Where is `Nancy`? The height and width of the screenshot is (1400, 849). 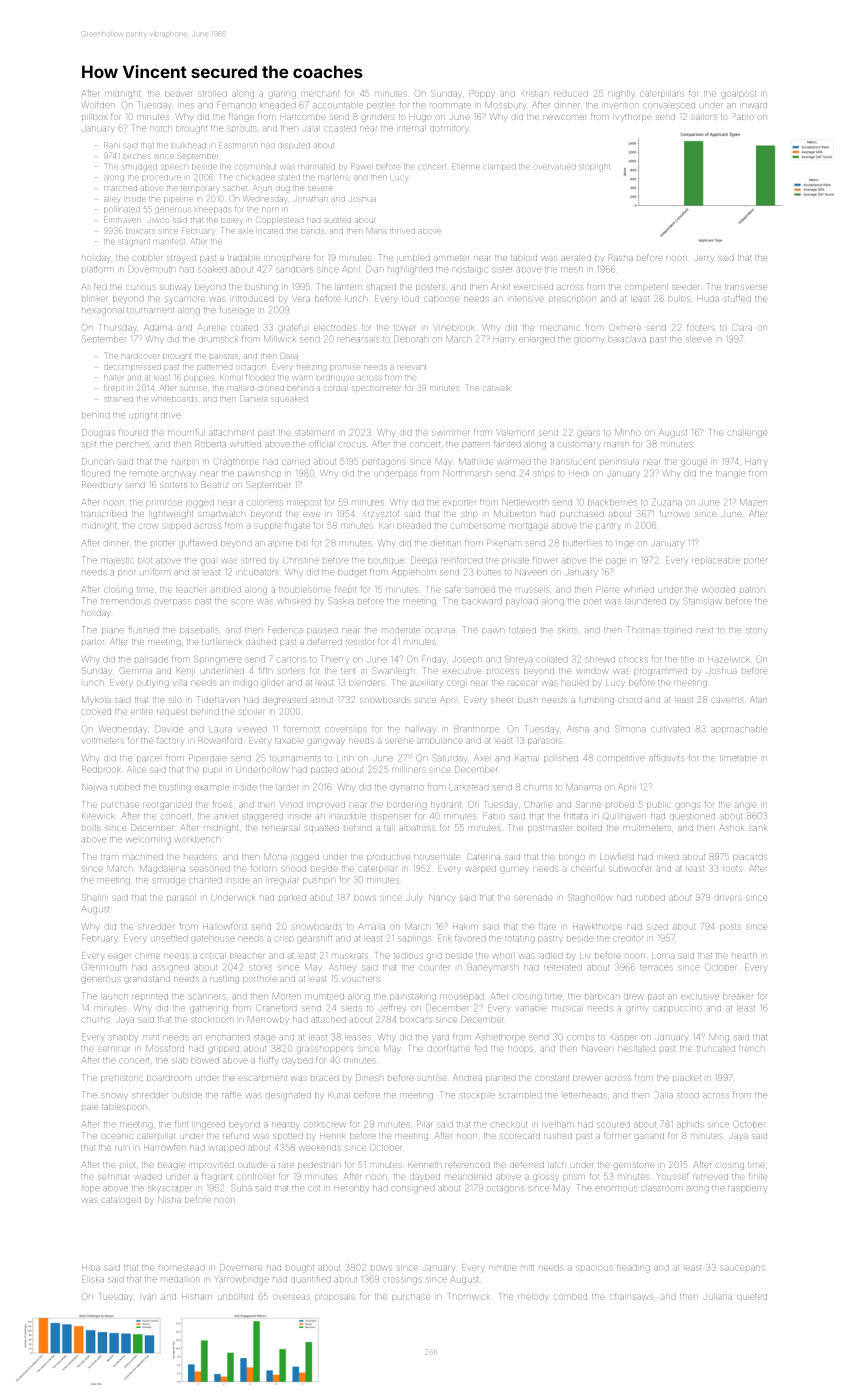
Nancy is located at coordinates (441, 897).
